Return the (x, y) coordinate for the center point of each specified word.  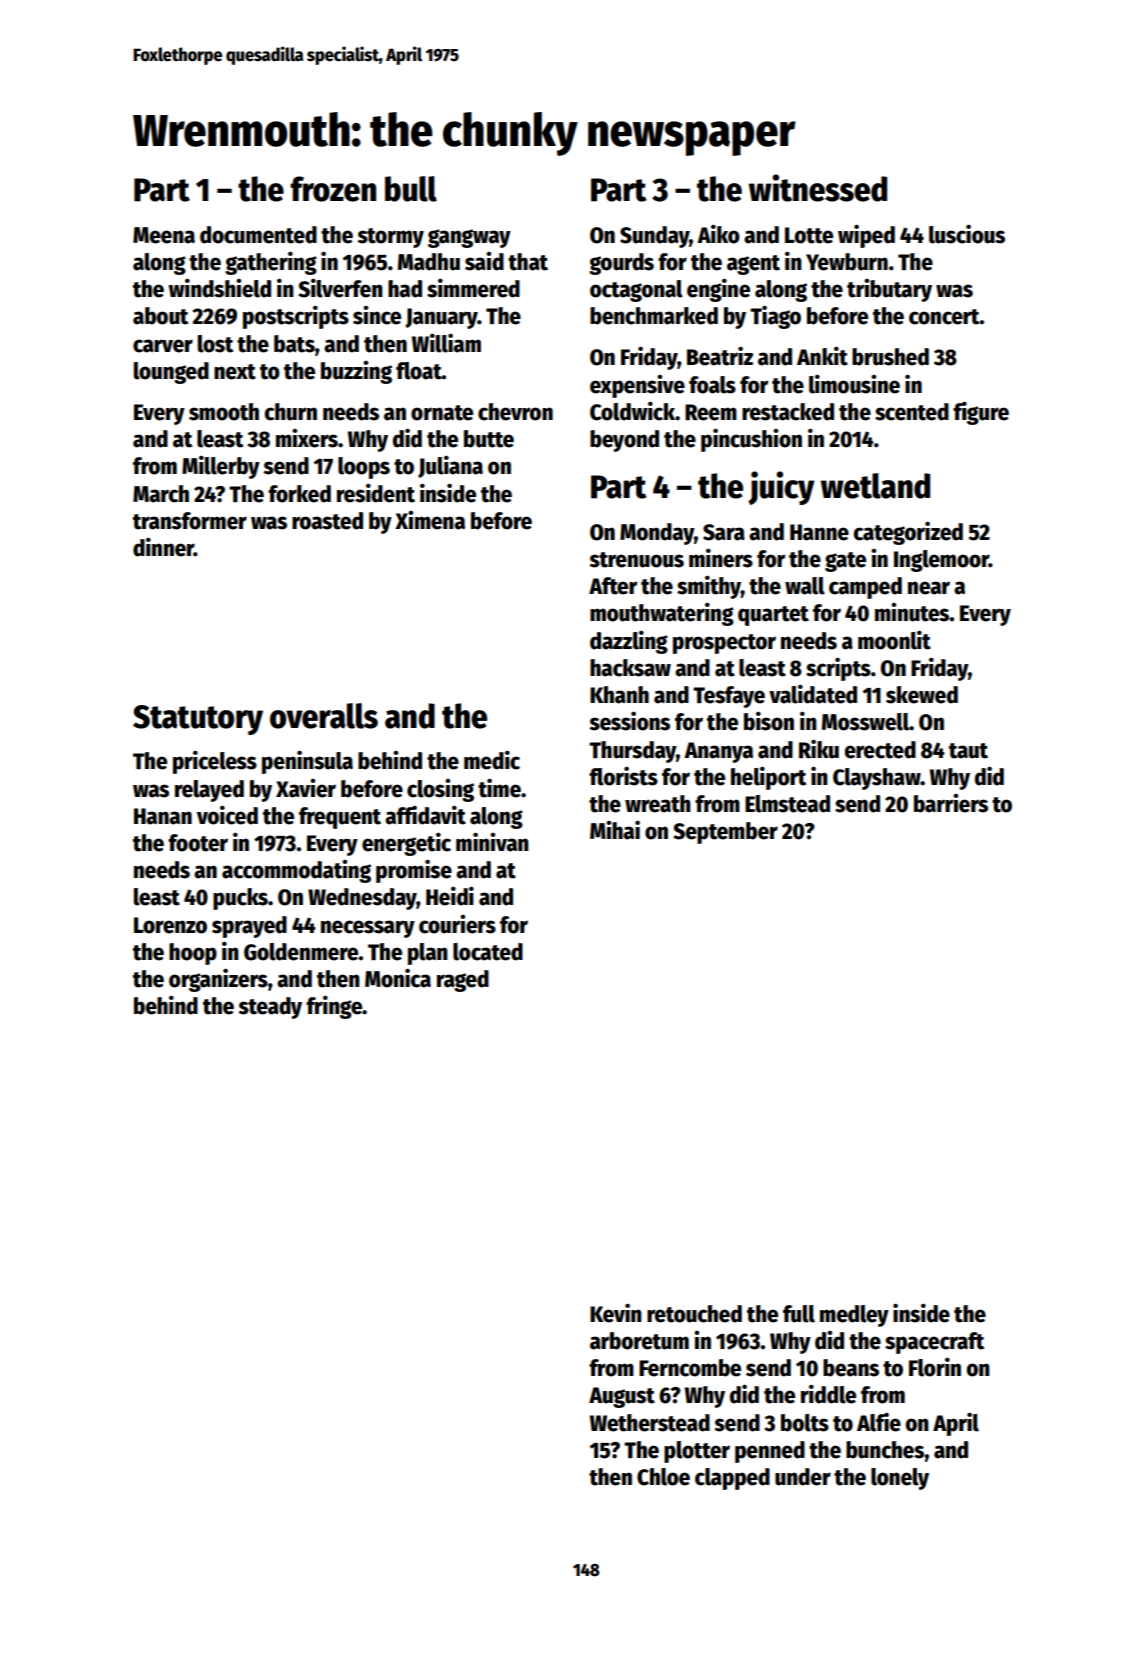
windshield (219, 288)
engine (718, 290)
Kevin (616, 1313)
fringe (334, 1007)
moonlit (894, 640)
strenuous (636, 560)
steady (270, 1008)
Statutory (198, 720)
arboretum (639, 1341)
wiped (866, 236)
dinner (163, 547)
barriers (951, 803)
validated (813, 694)
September (725, 833)
